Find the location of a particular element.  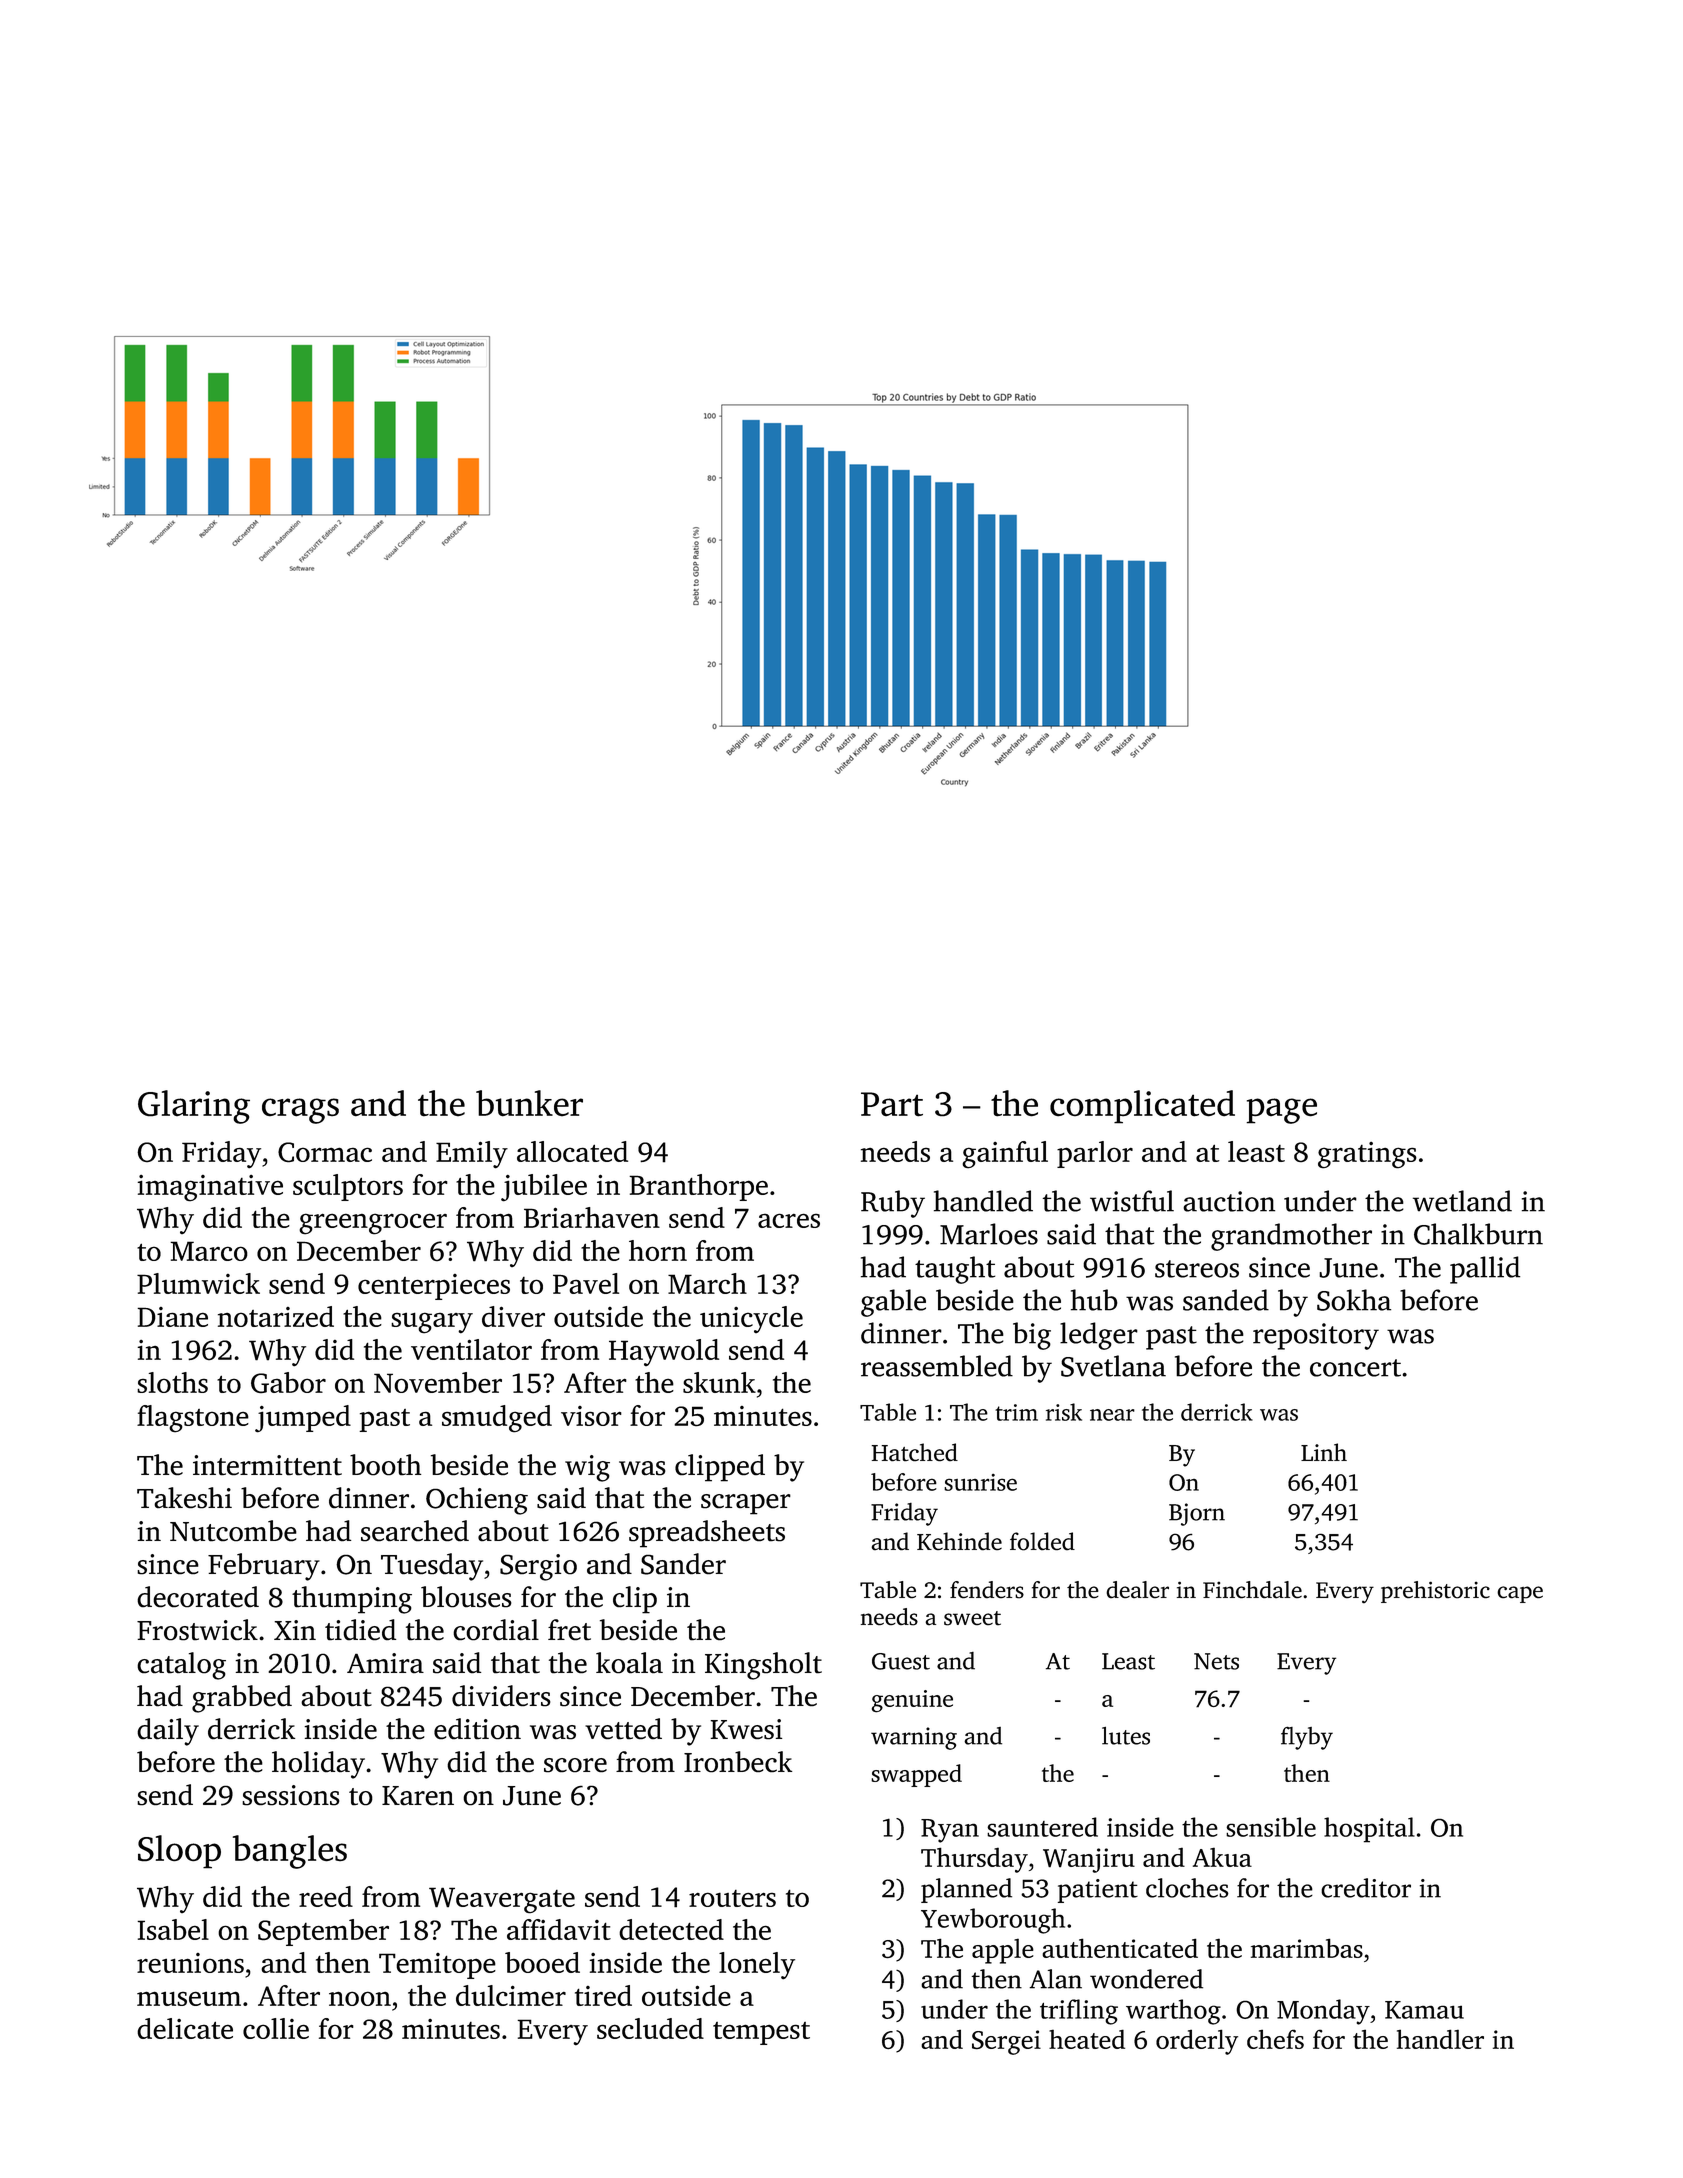

jumped is located at coordinates (303, 1419).
